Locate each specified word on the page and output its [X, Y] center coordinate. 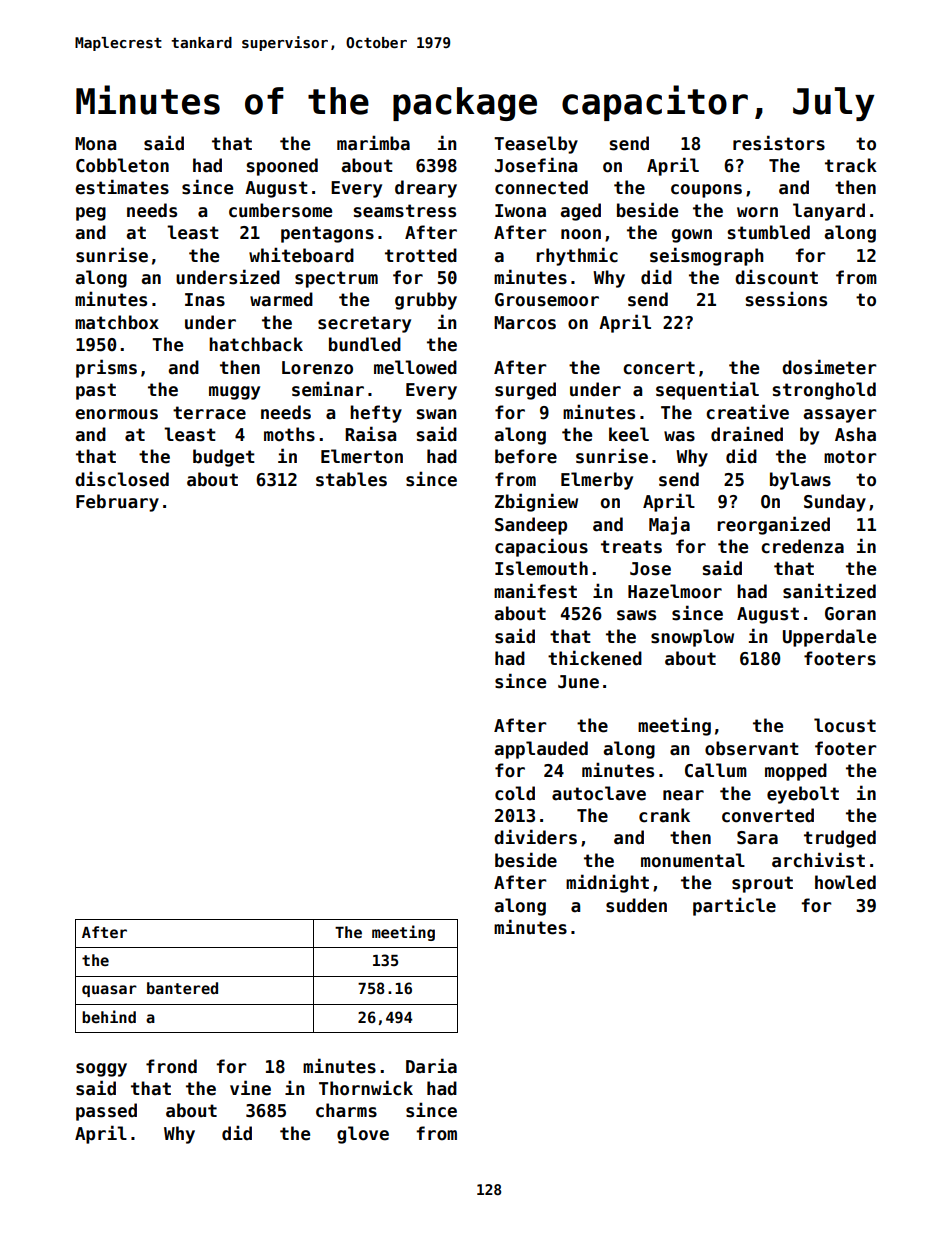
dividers [535, 837]
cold [515, 793]
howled [845, 882]
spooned [282, 167]
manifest [535, 591]
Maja [669, 525]
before [526, 456]
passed [106, 1112]
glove [363, 1135]
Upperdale [829, 638]
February [117, 503]
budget [224, 458]
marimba [373, 143]
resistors [779, 143]
